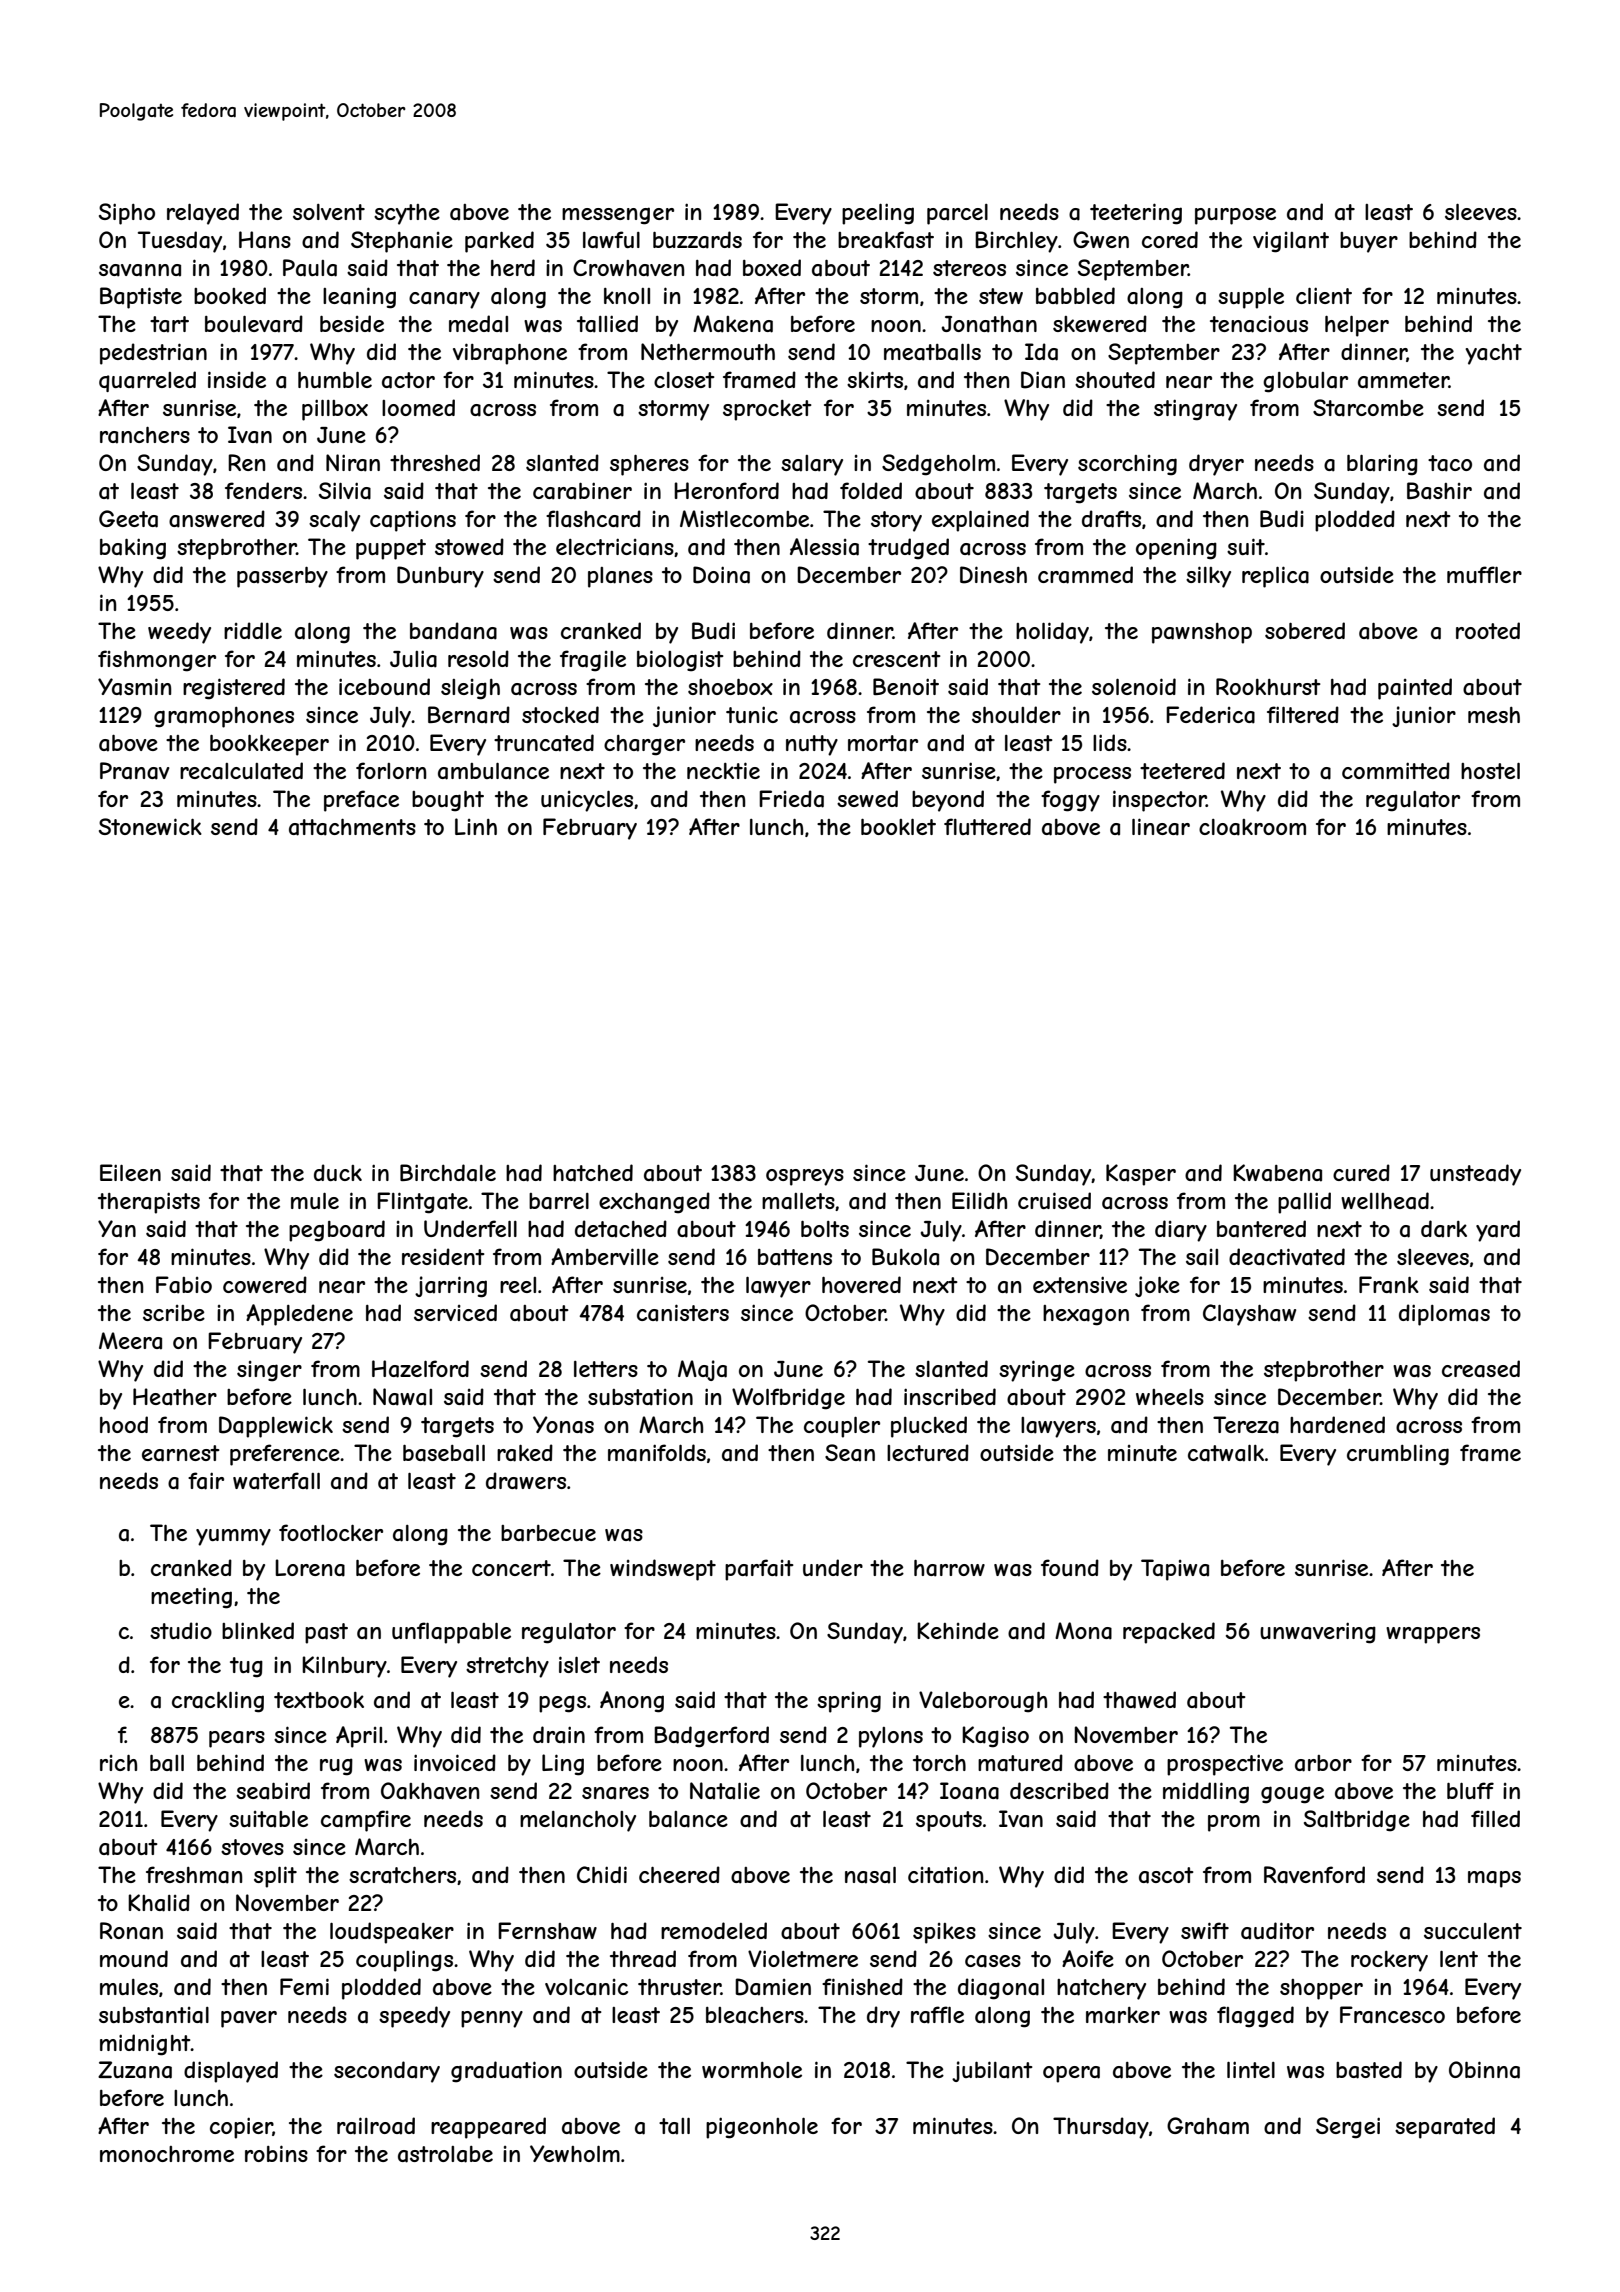 Image resolution: width=1620 pixels, height=2292 pixels. What do you see at coordinates (762, 2128) in the image?
I see `pigeonhole` at bounding box center [762, 2128].
